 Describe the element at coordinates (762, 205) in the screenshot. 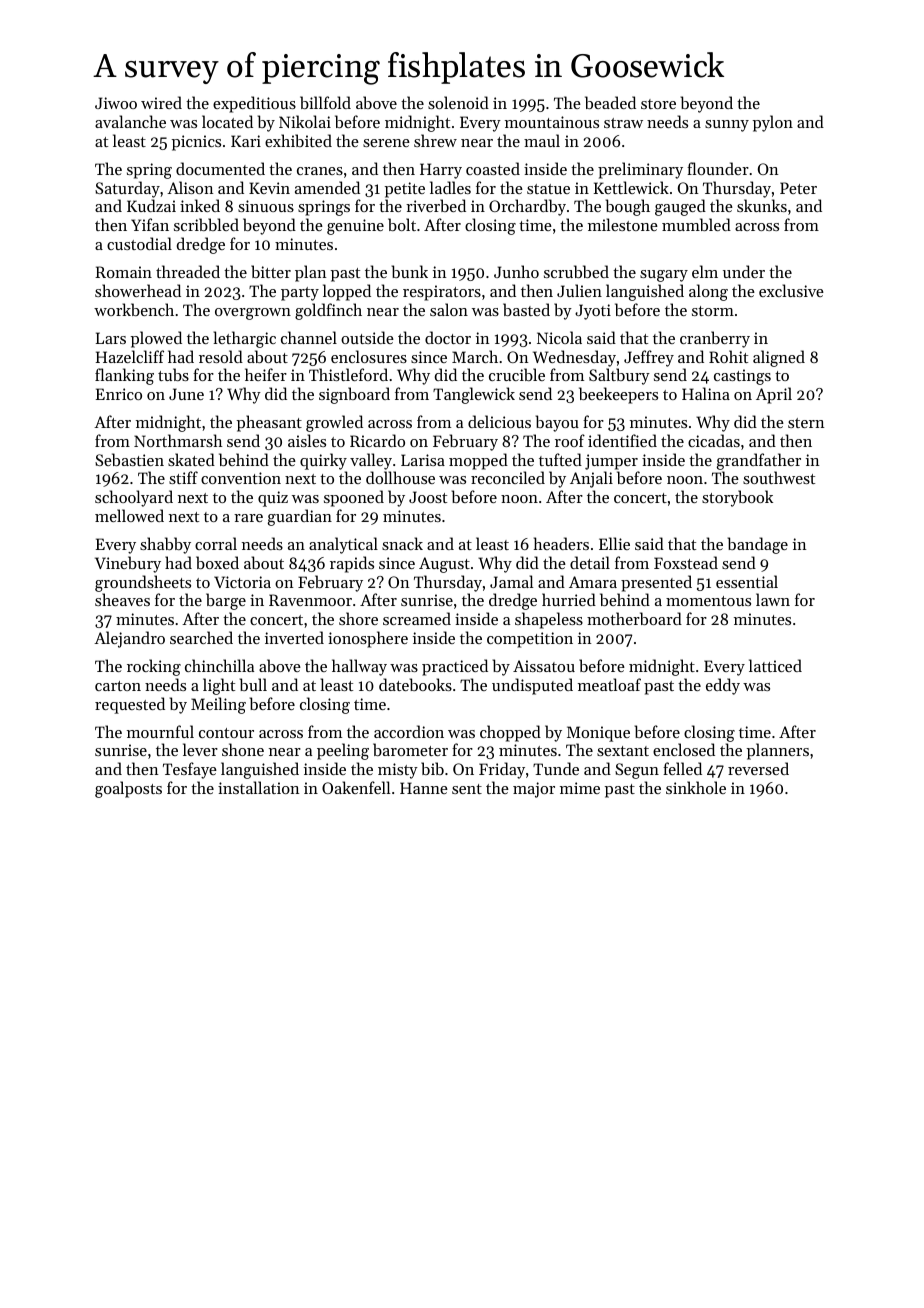

I see `skunks` at that location.
